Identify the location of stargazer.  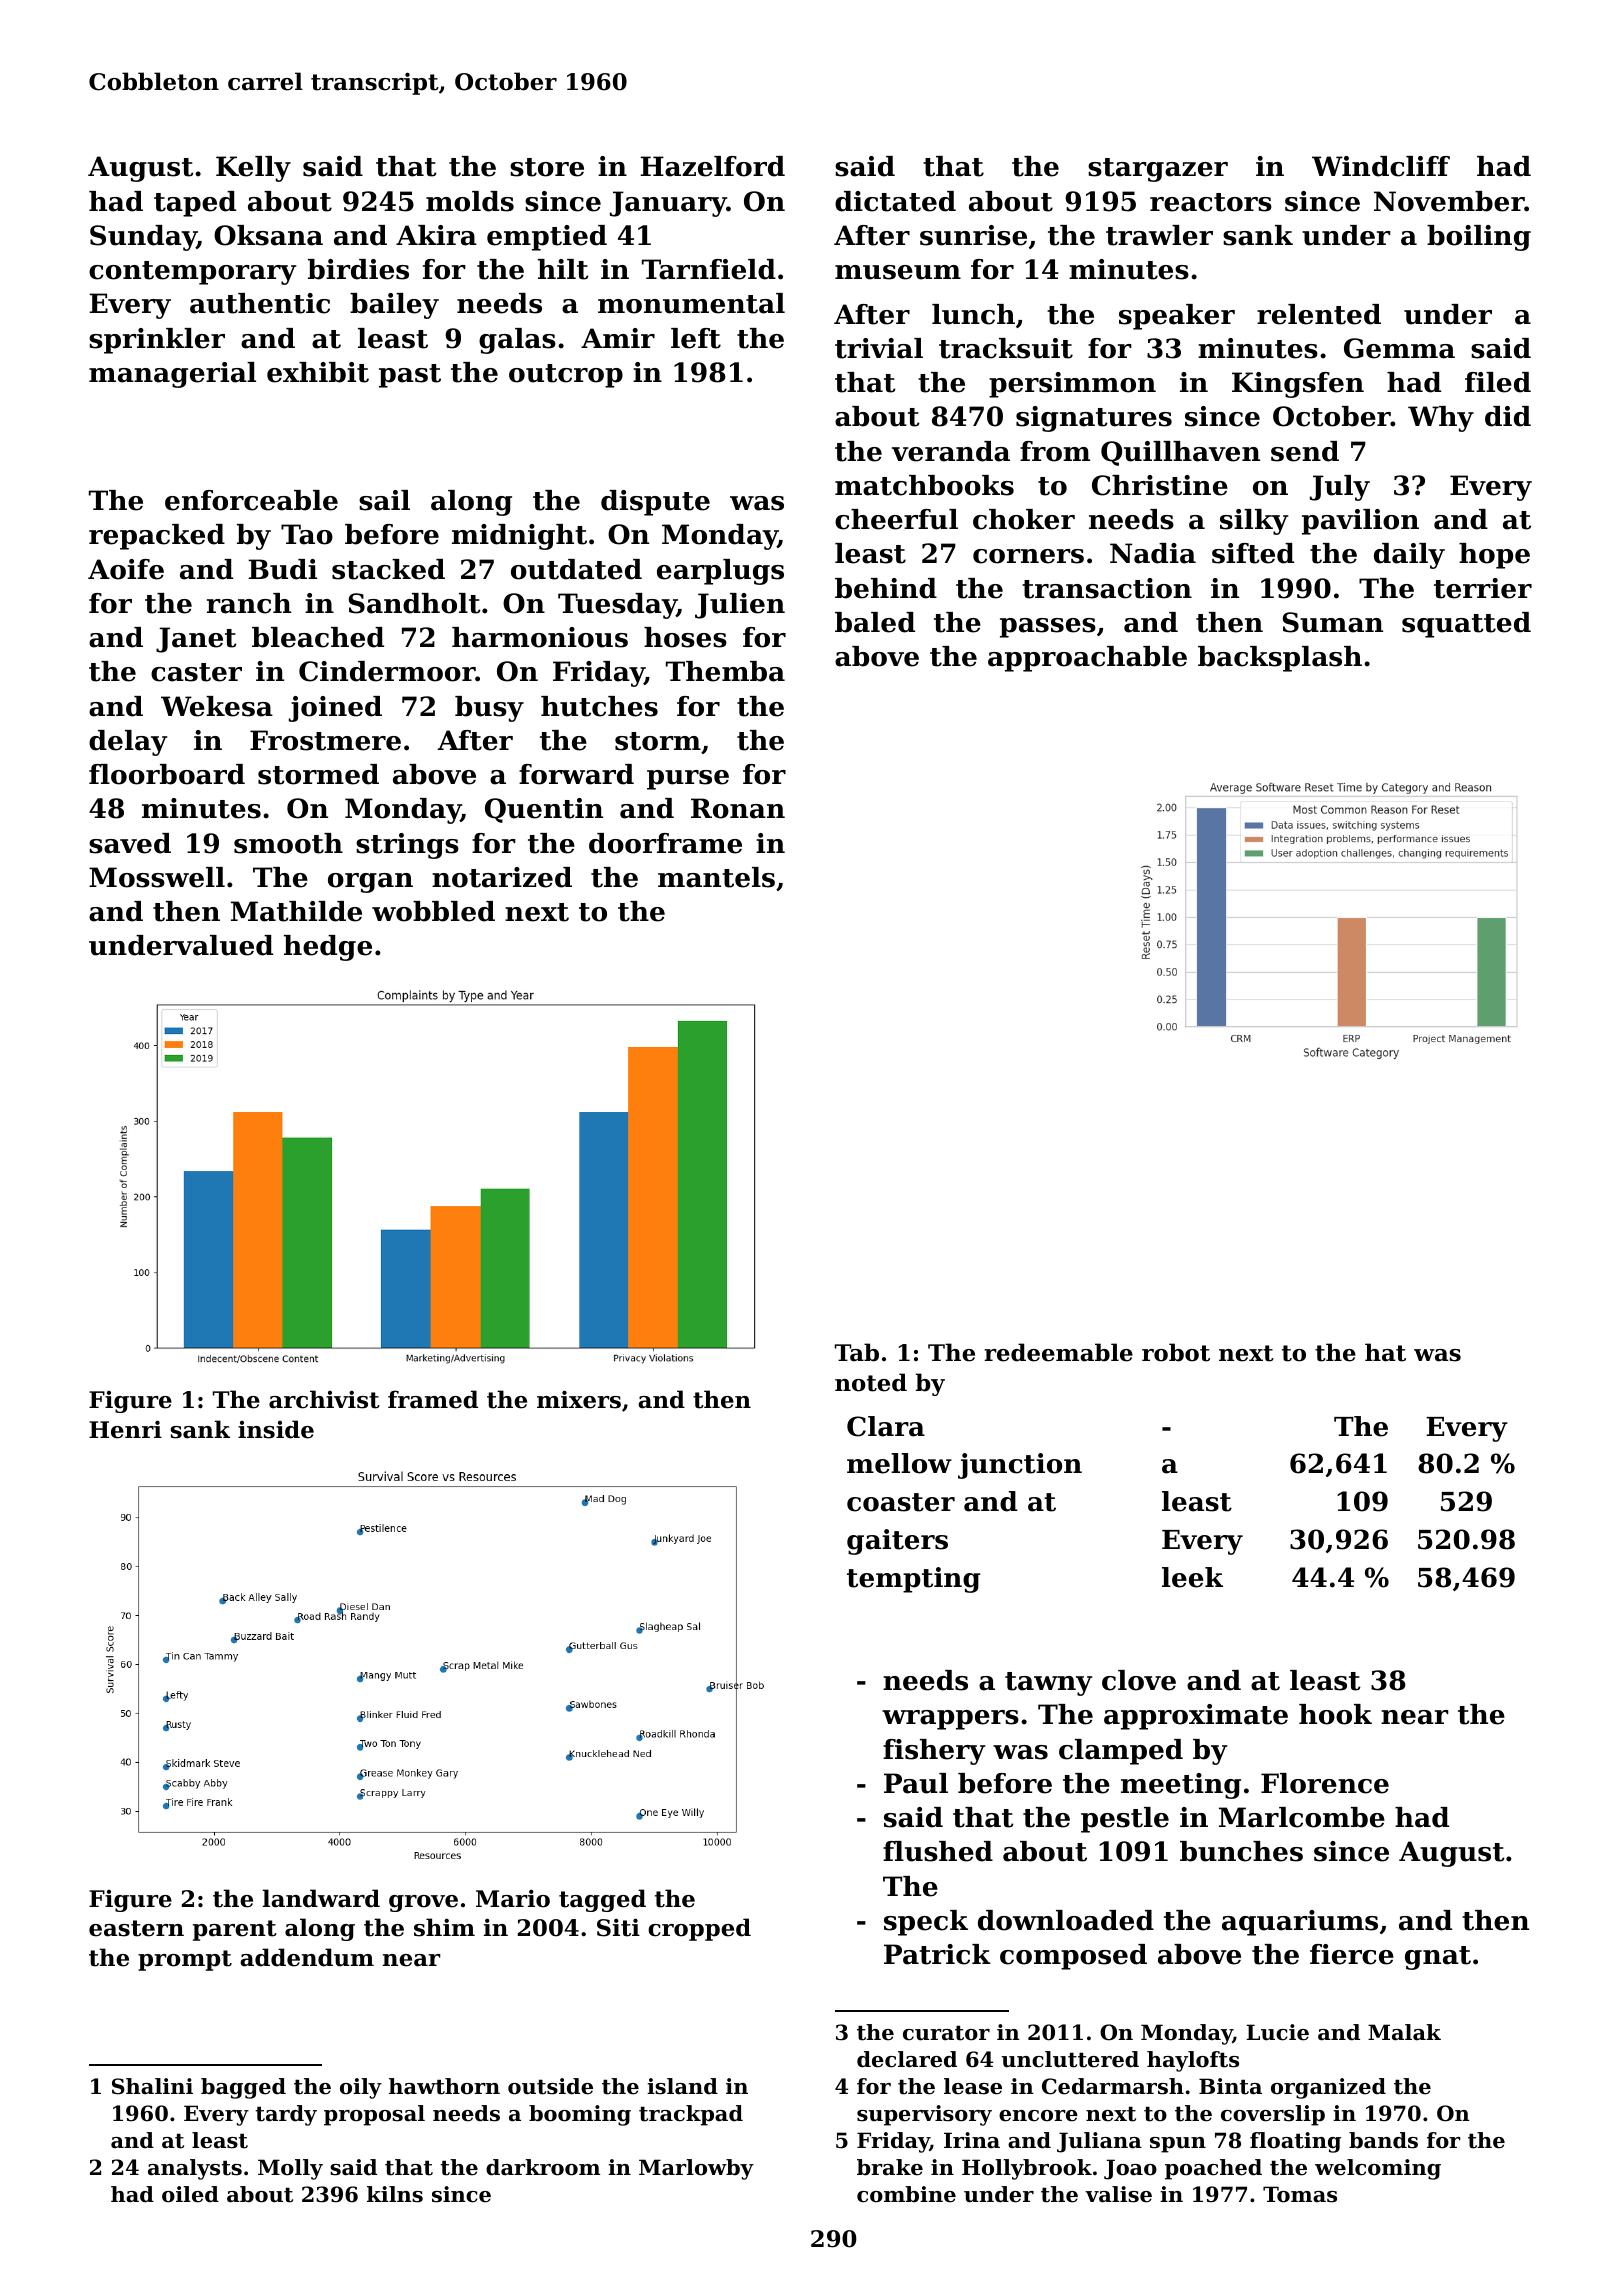
(1158, 170).
